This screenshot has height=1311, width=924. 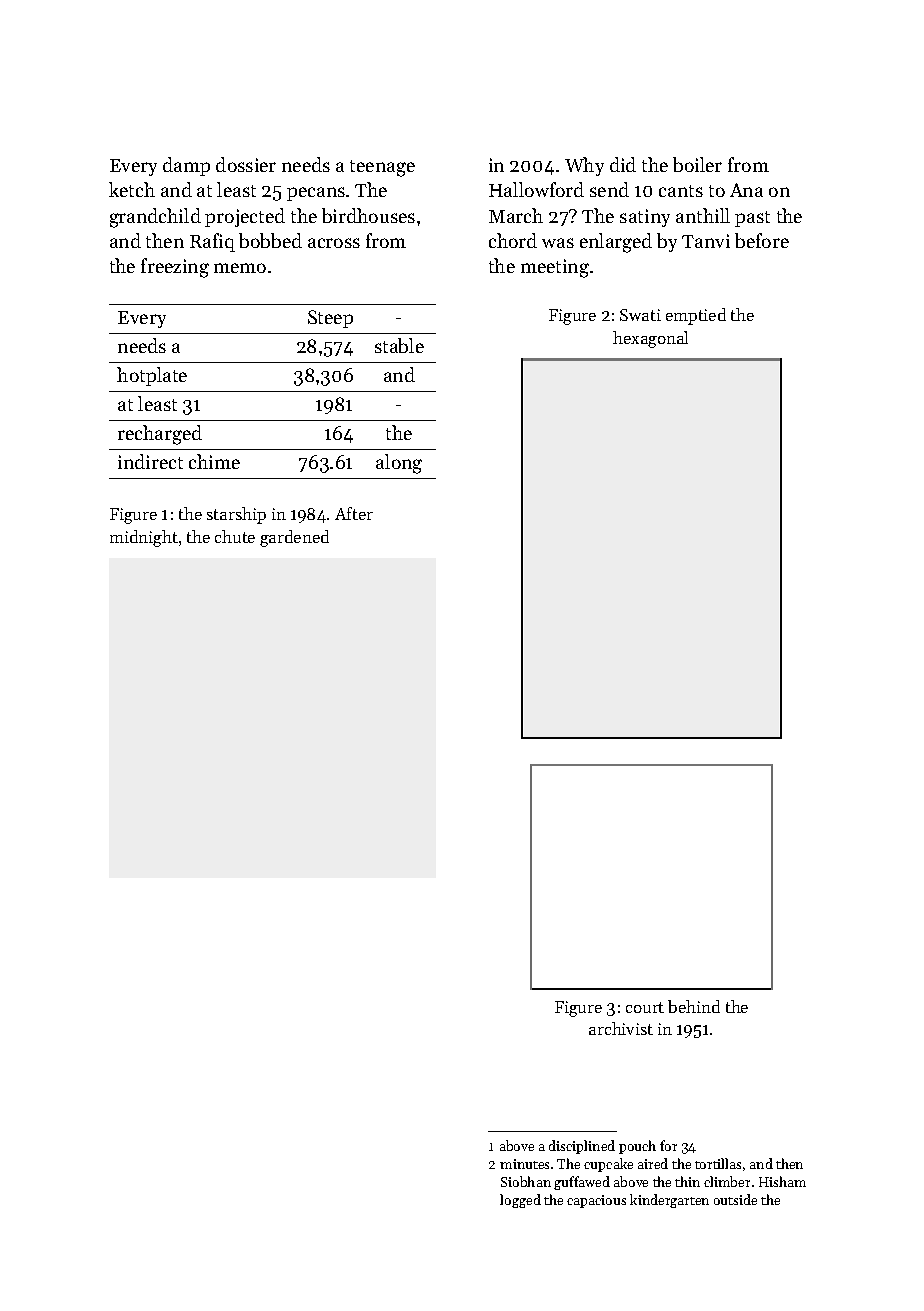 What do you see at coordinates (316, 194) in the screenshot?
I see `pecans` at bounding box center [316, 194].
